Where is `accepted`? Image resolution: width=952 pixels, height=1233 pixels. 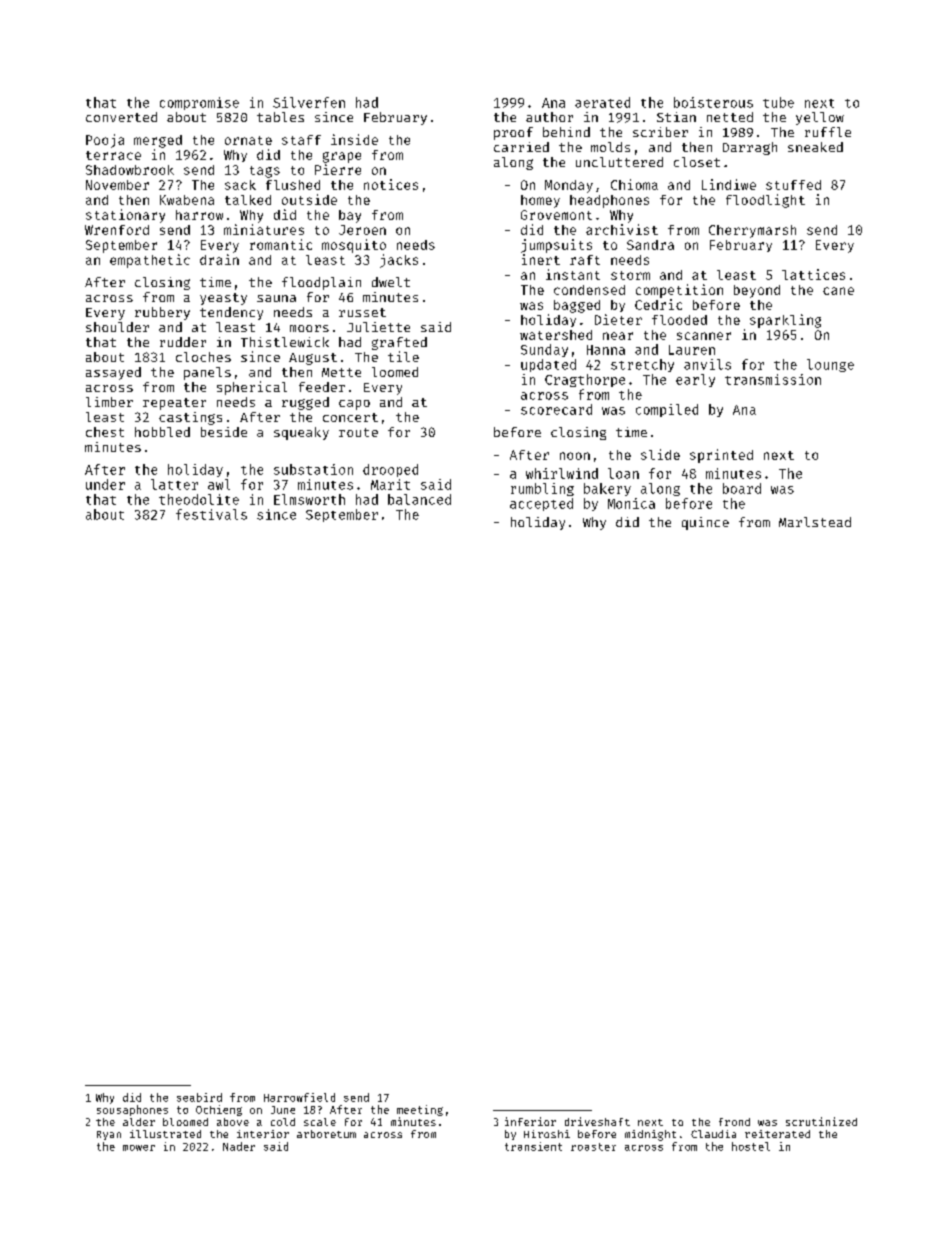
accepted is located at coordinates (541, 504).
